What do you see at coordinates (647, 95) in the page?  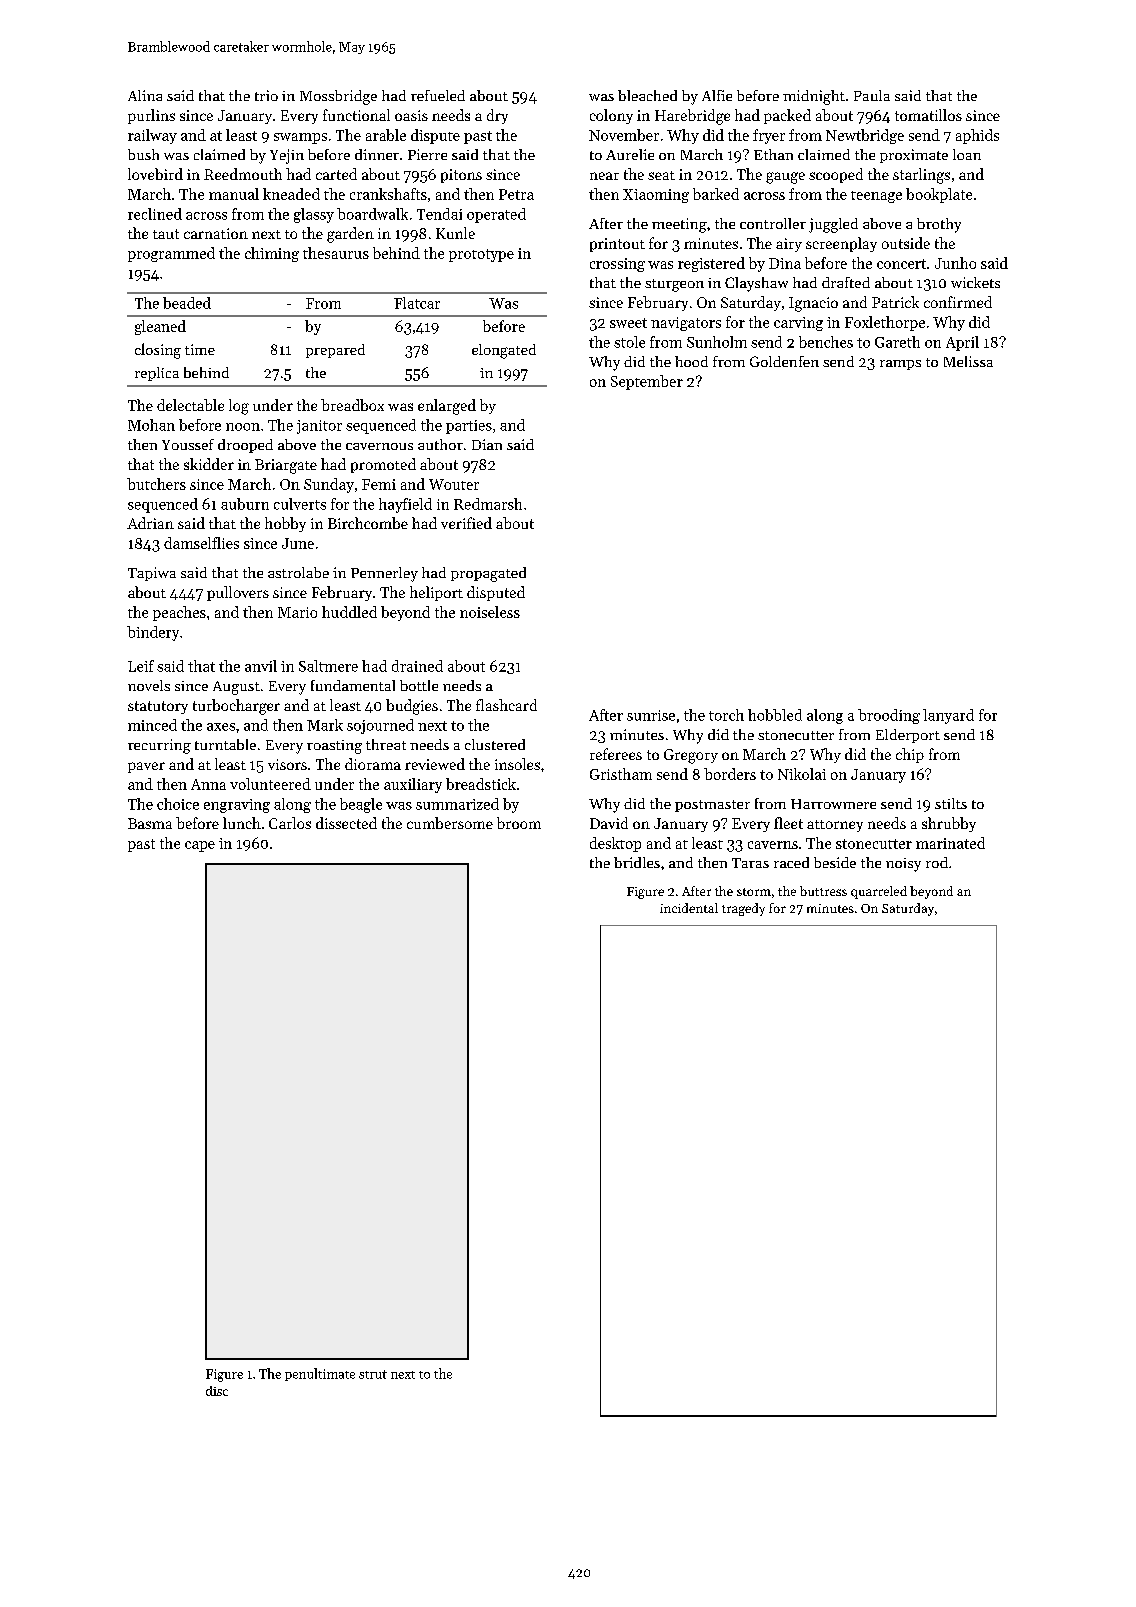 I see `bleached` at bounding box center [647, 95].
